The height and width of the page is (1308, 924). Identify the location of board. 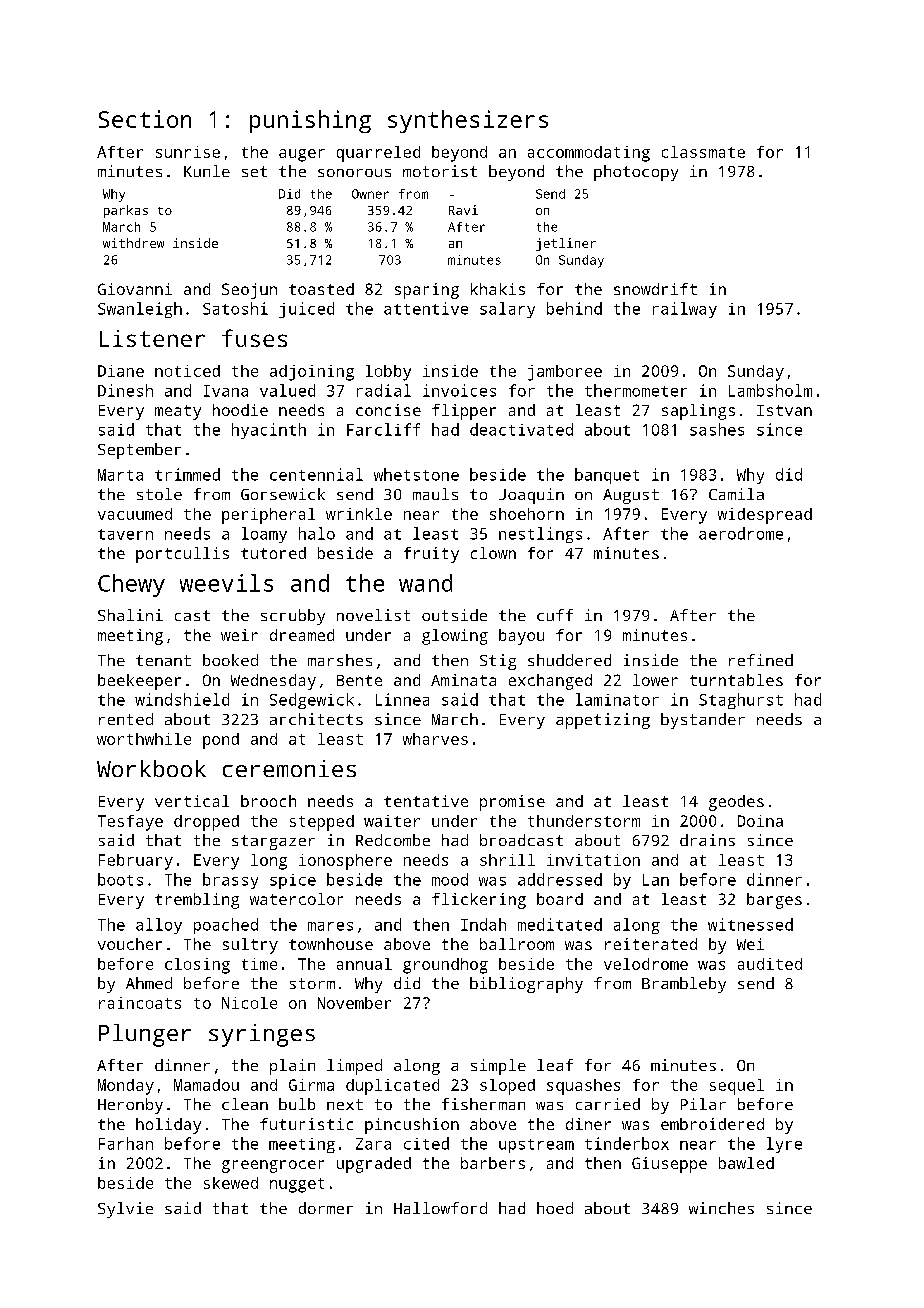
(560, 899).
